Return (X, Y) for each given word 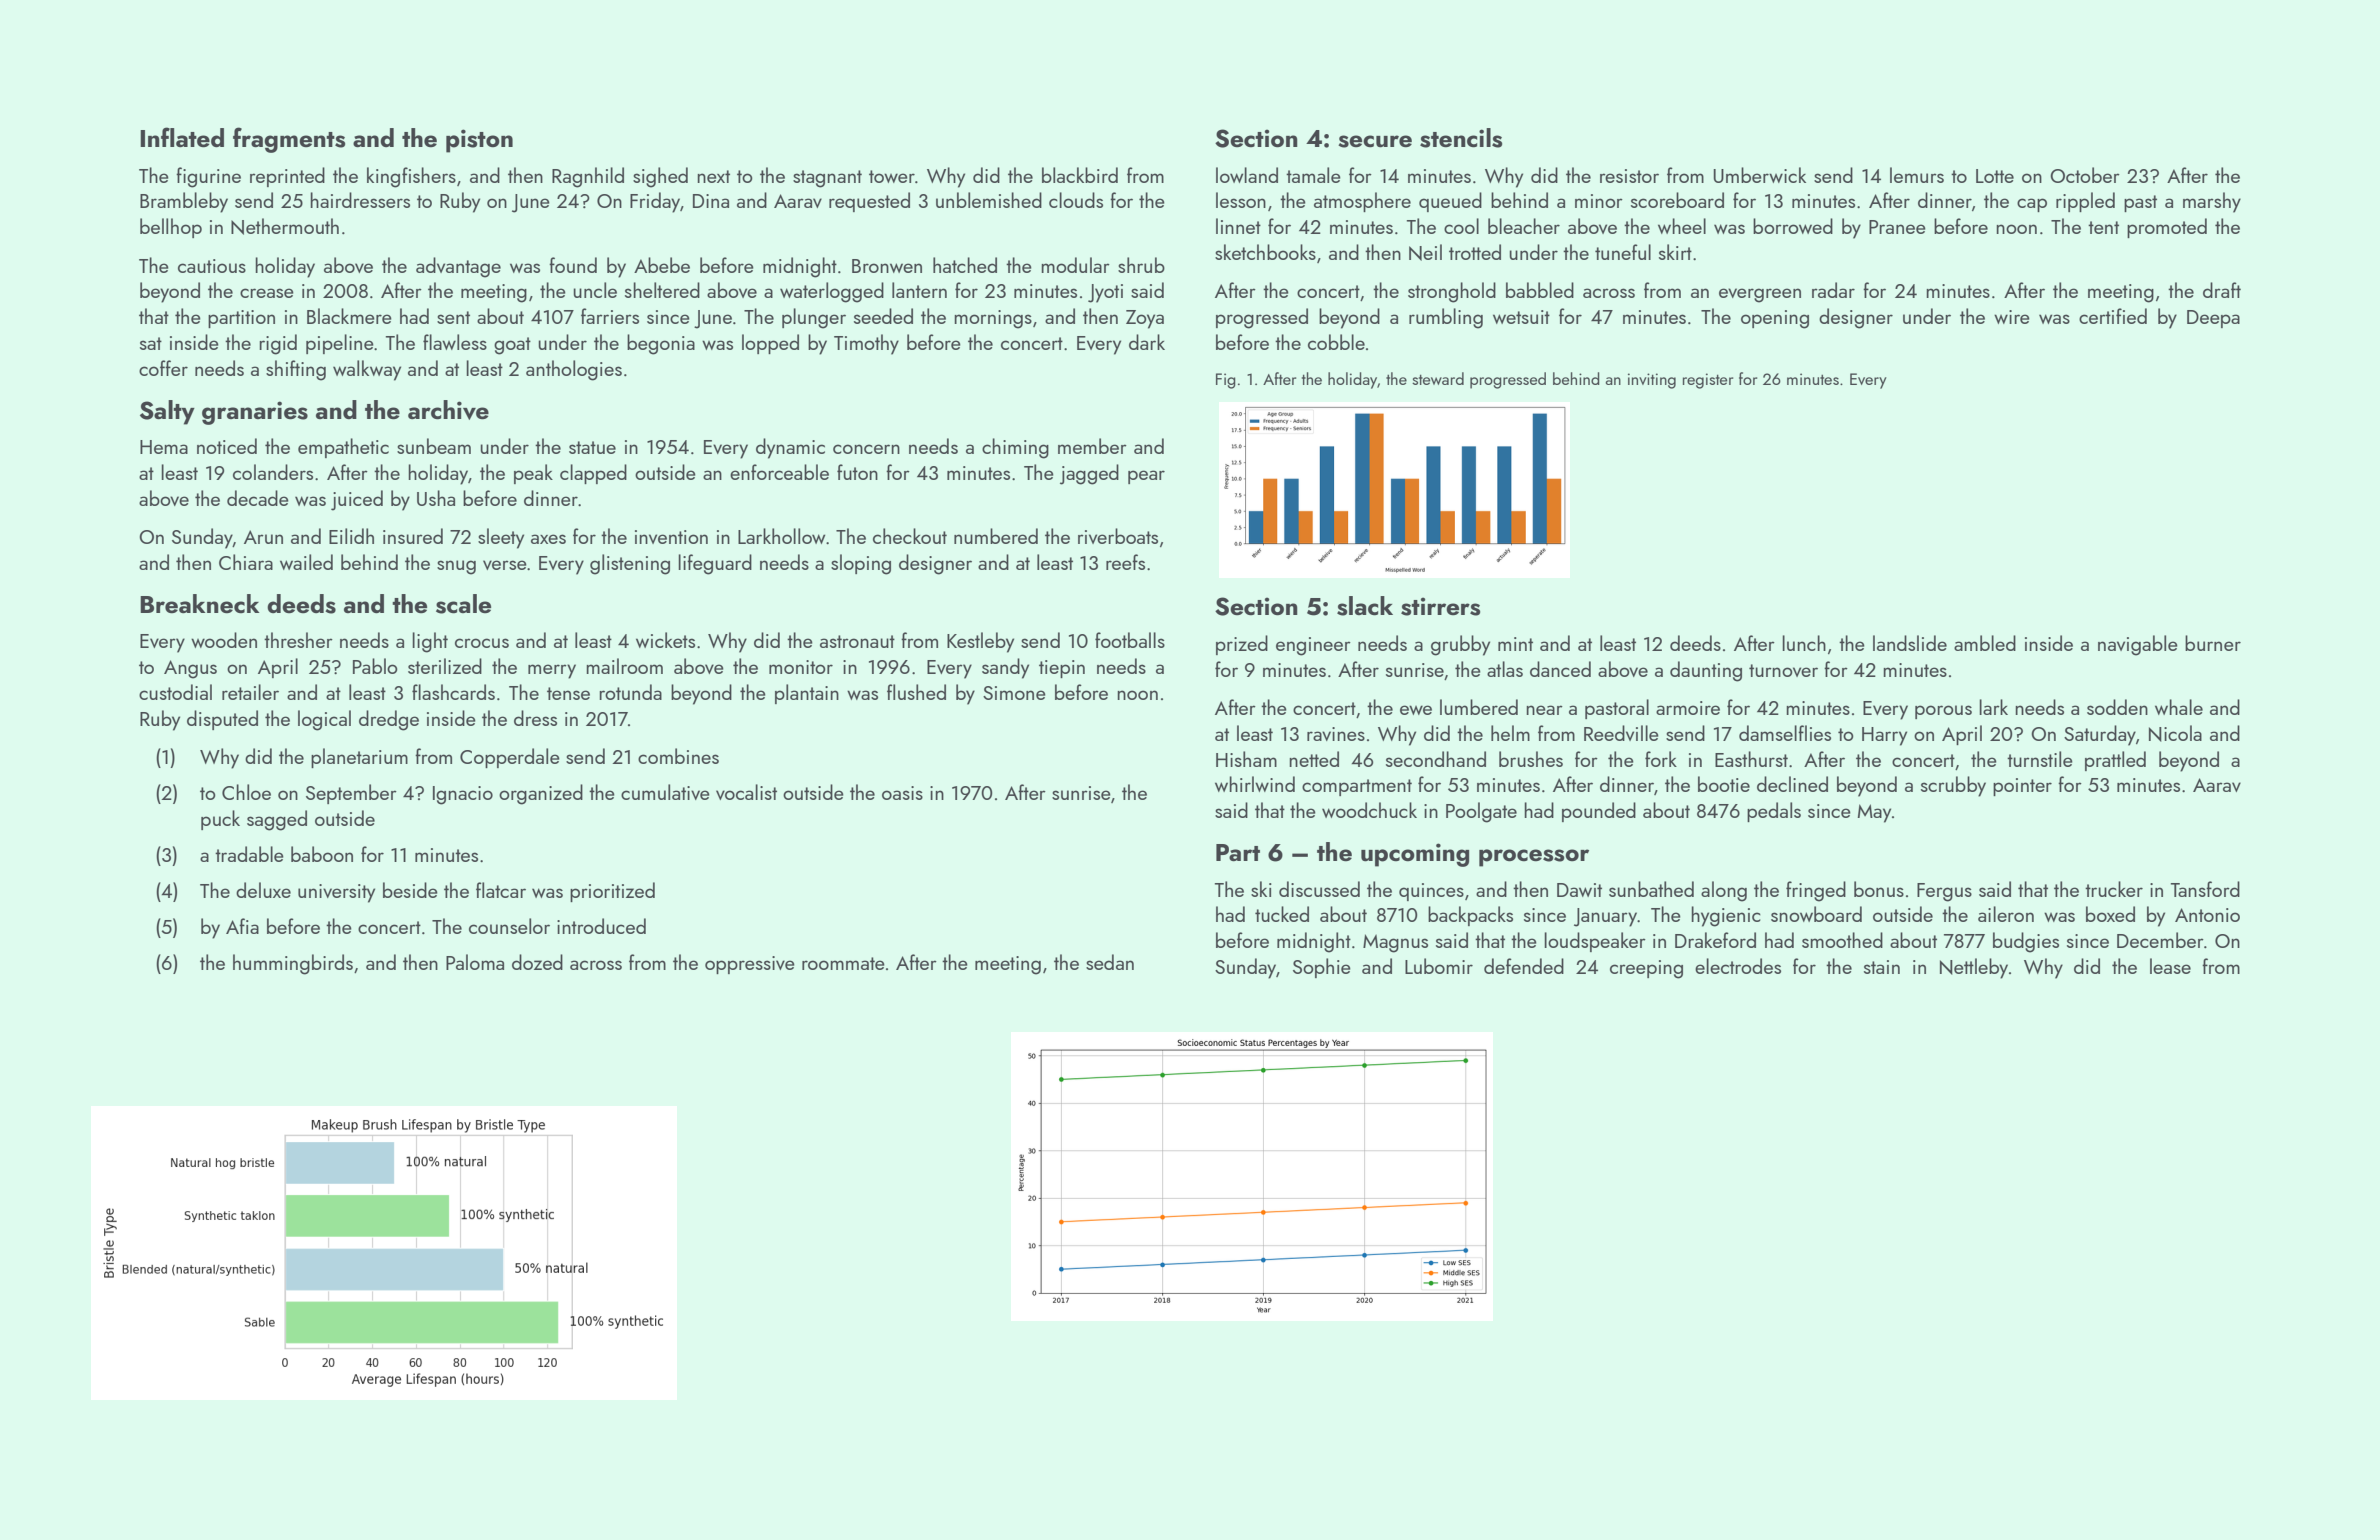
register (1708, 381)
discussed (1319, 889)
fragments (289, 140)
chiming (1015, 448)
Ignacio (463, 795)
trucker (2114, 889)
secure (1375, 141)
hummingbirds (293, 964)
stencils (1461, 138)
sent (453, 317)
